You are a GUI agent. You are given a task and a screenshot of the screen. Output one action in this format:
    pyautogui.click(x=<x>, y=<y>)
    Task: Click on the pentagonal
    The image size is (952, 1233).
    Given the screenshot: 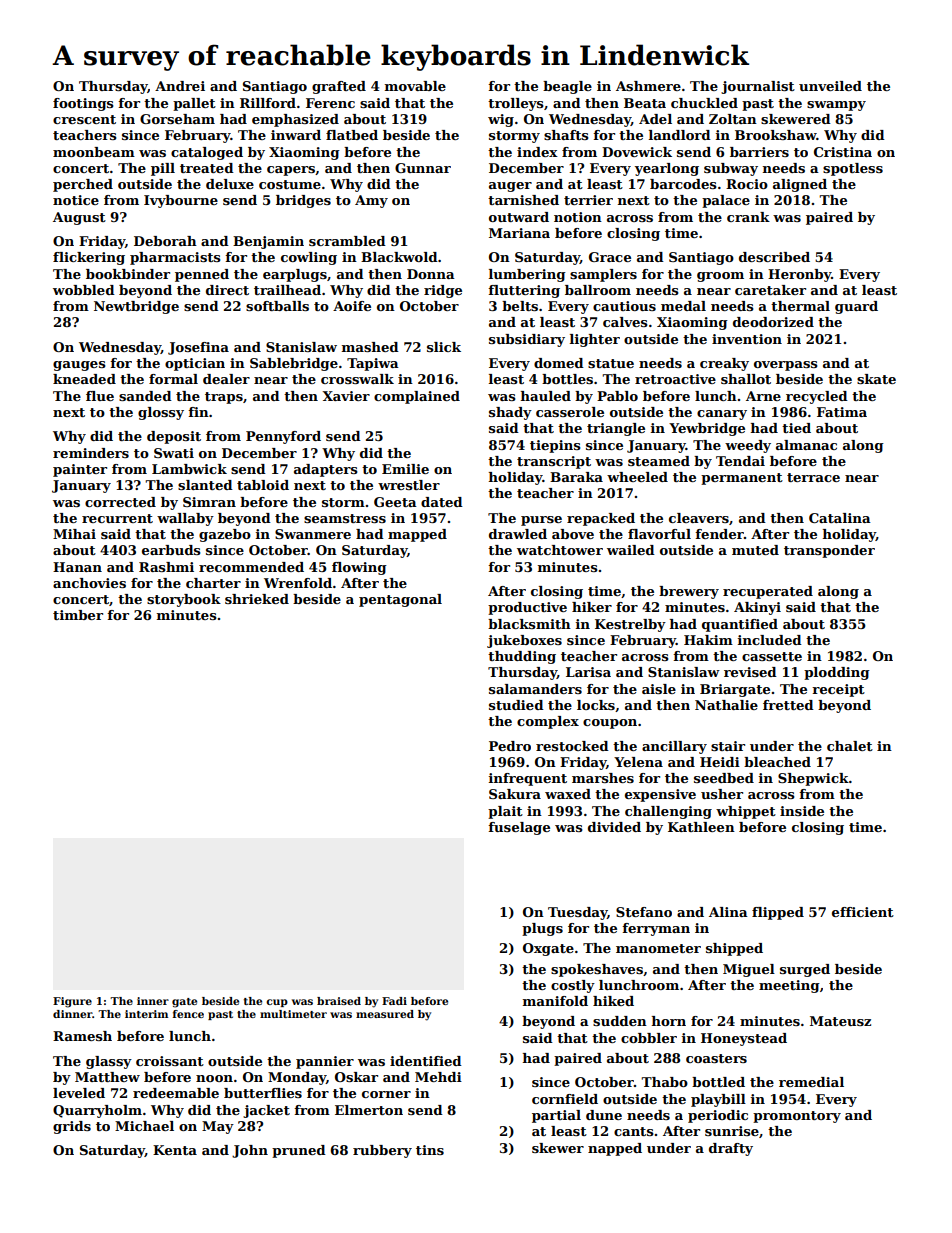 What is the action you would take?
    pyautogui.click(x=400, y=600)
